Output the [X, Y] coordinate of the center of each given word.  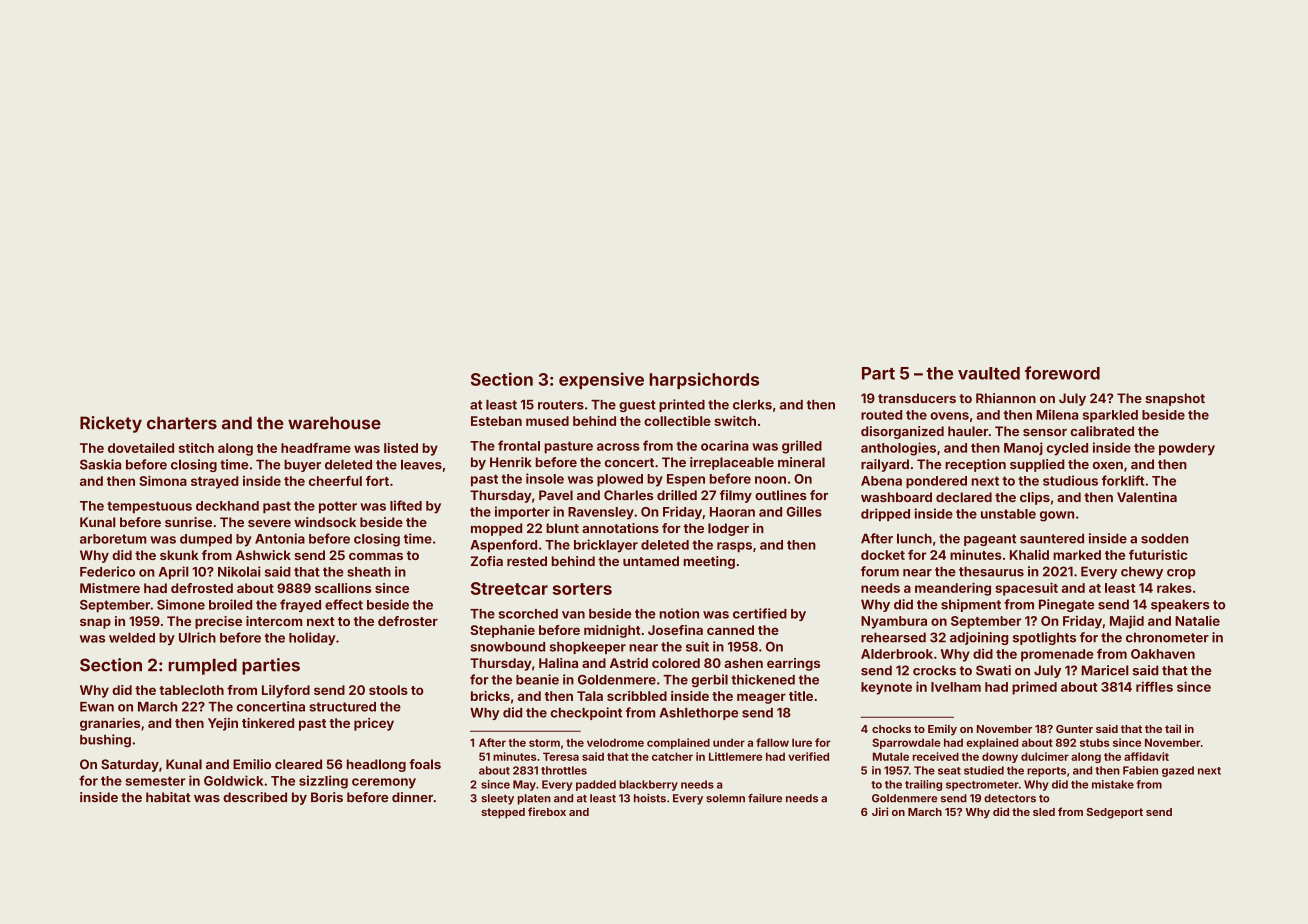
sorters [582, 589]
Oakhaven [1163, 654]
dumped [206, 540]
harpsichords [704, 380]
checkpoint [586, 713]
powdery [1187, 449]
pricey [374, 724]
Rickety [111, 424]
